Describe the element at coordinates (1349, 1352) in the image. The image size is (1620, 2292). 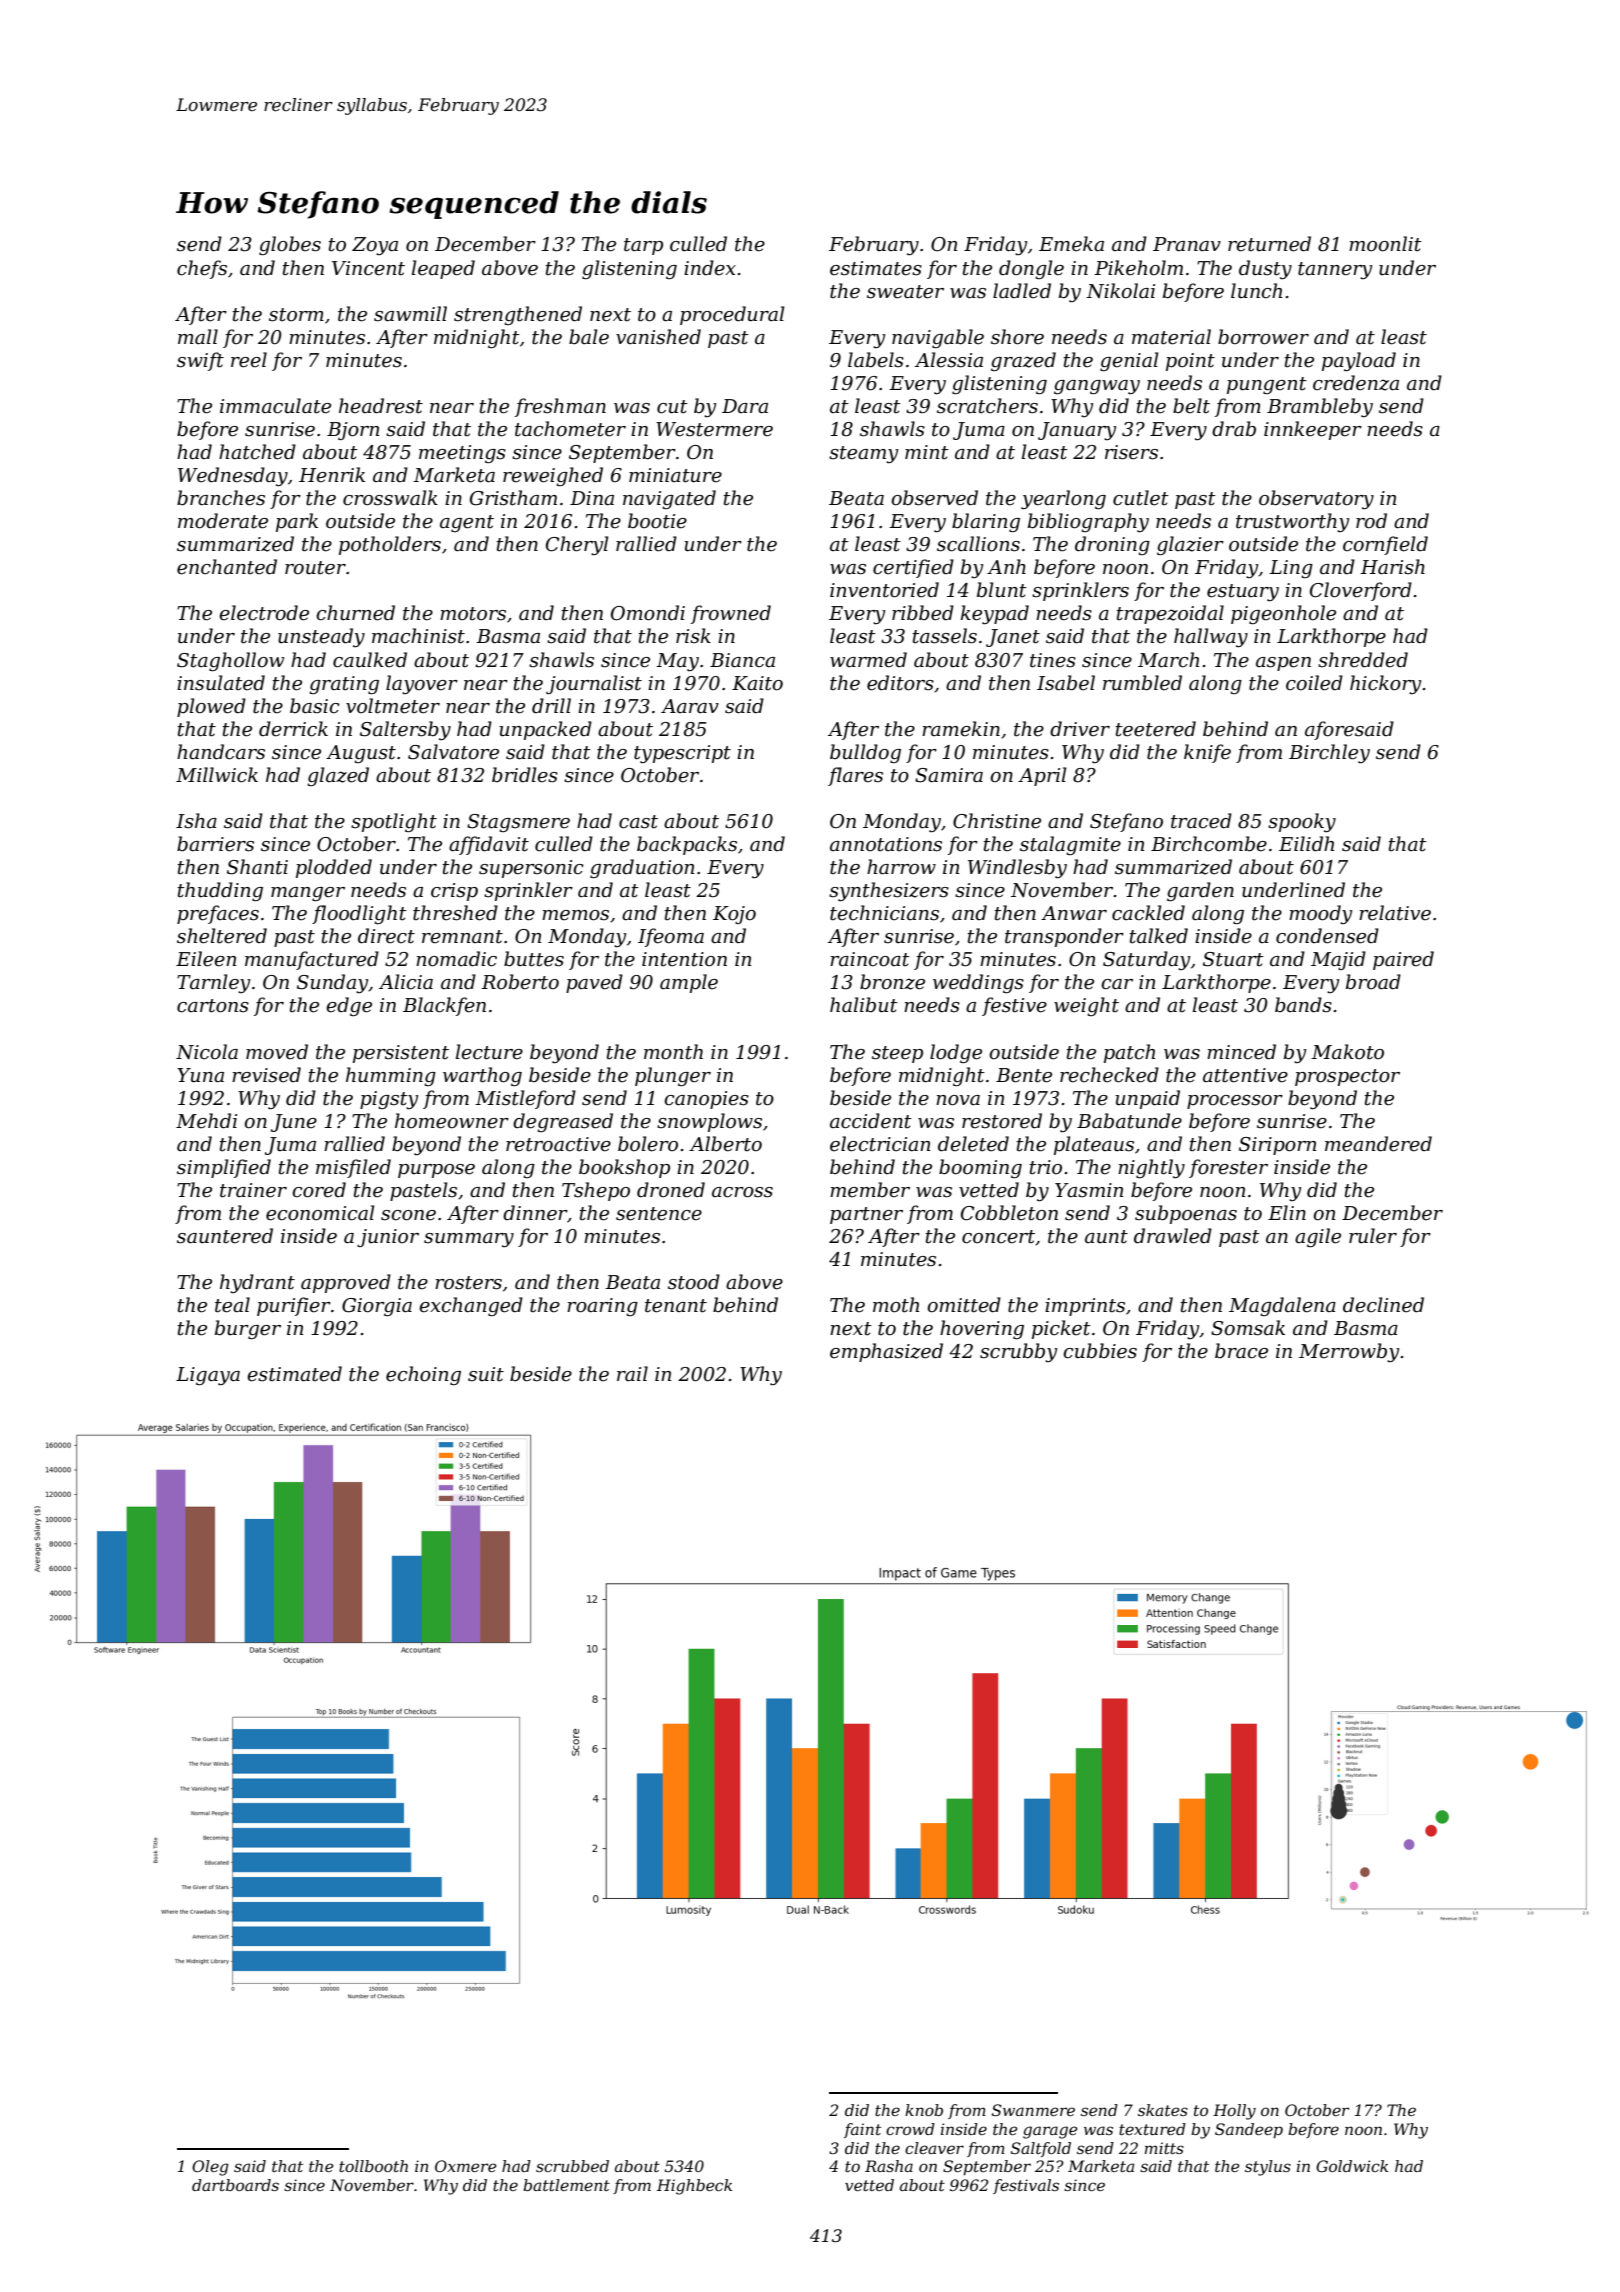
I see `Merrowby` at that location.
